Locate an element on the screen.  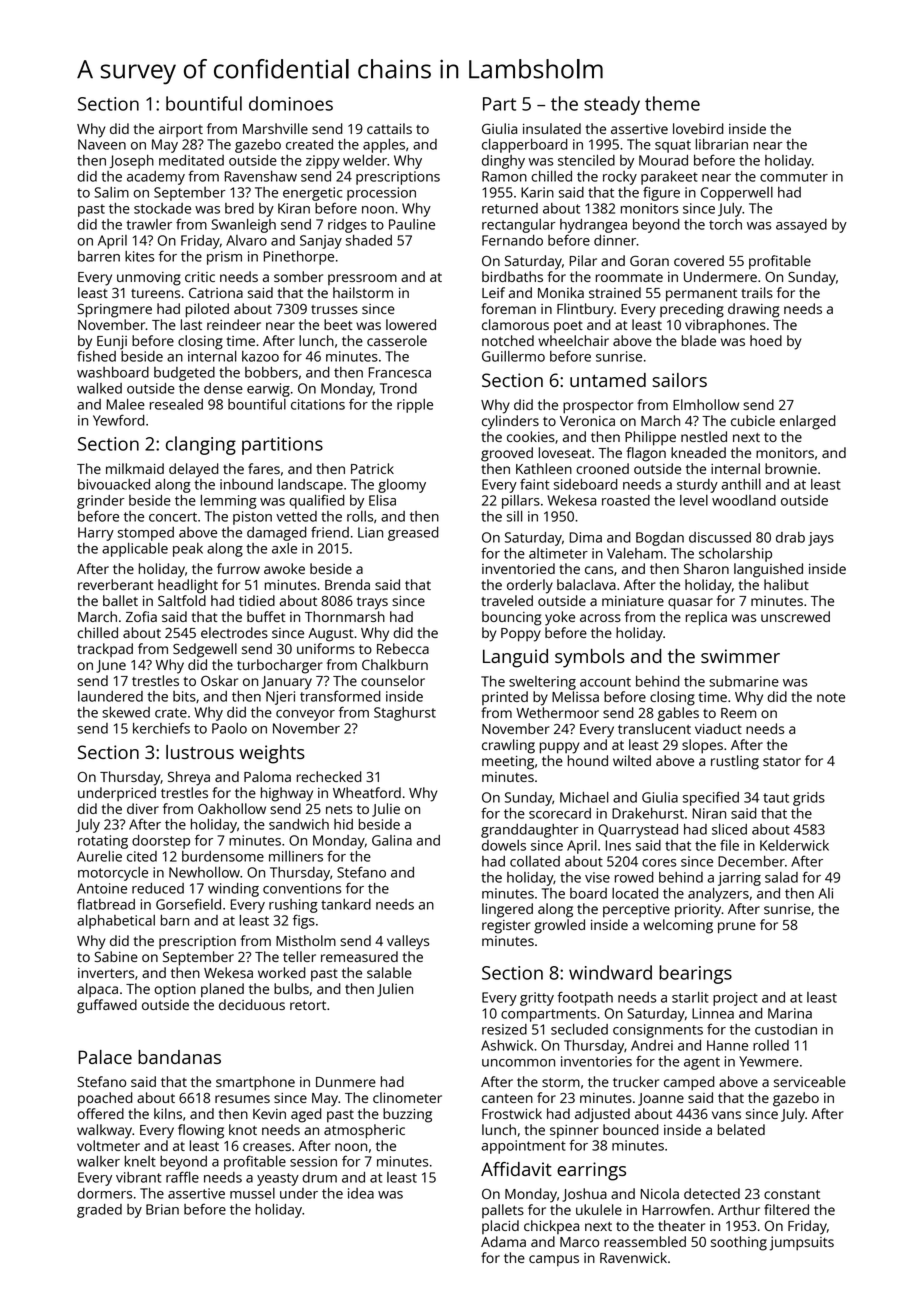
meeting is located at coordinates (508, 763).
